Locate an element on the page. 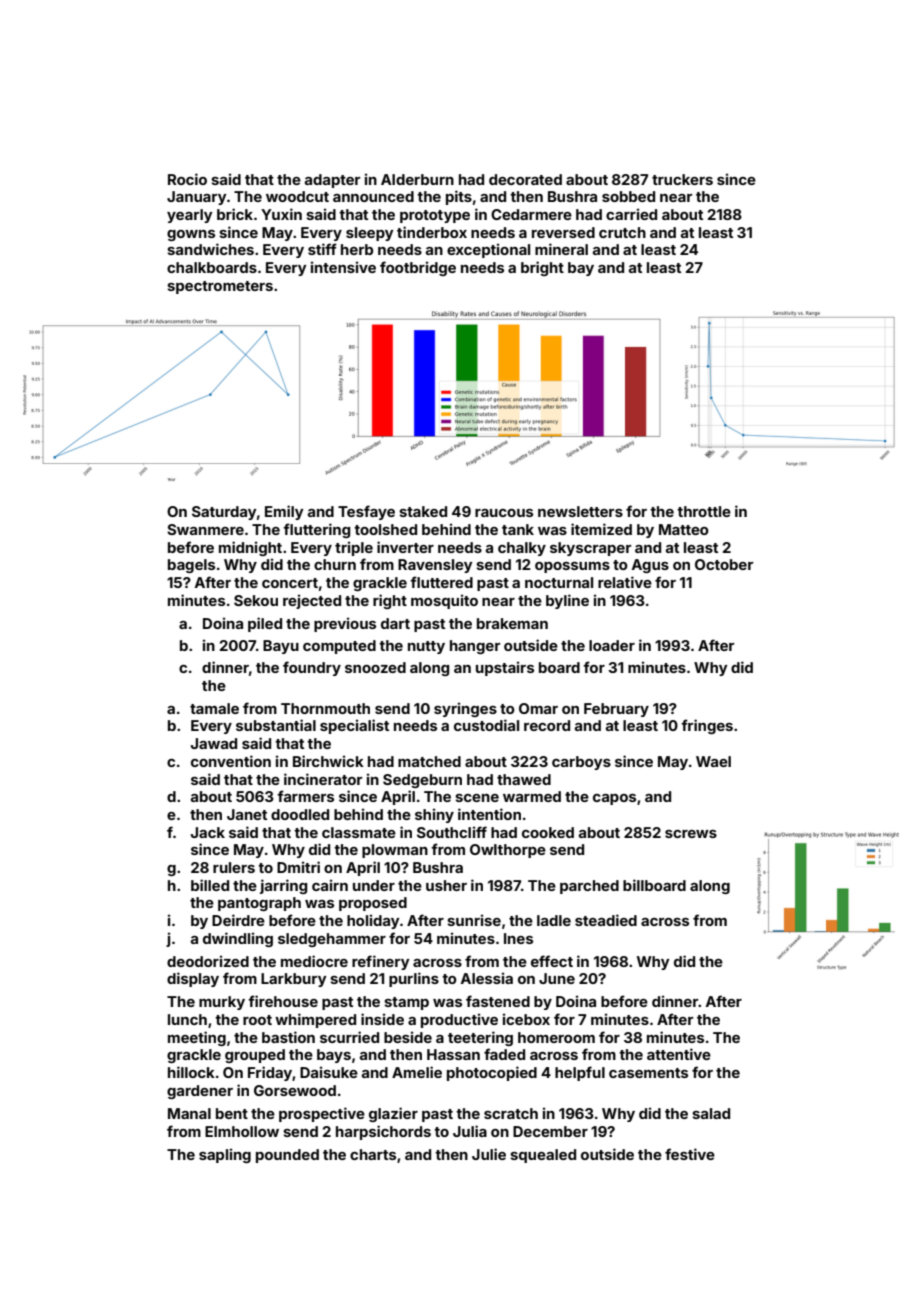  bent is located at coordinates (232, 1113).
